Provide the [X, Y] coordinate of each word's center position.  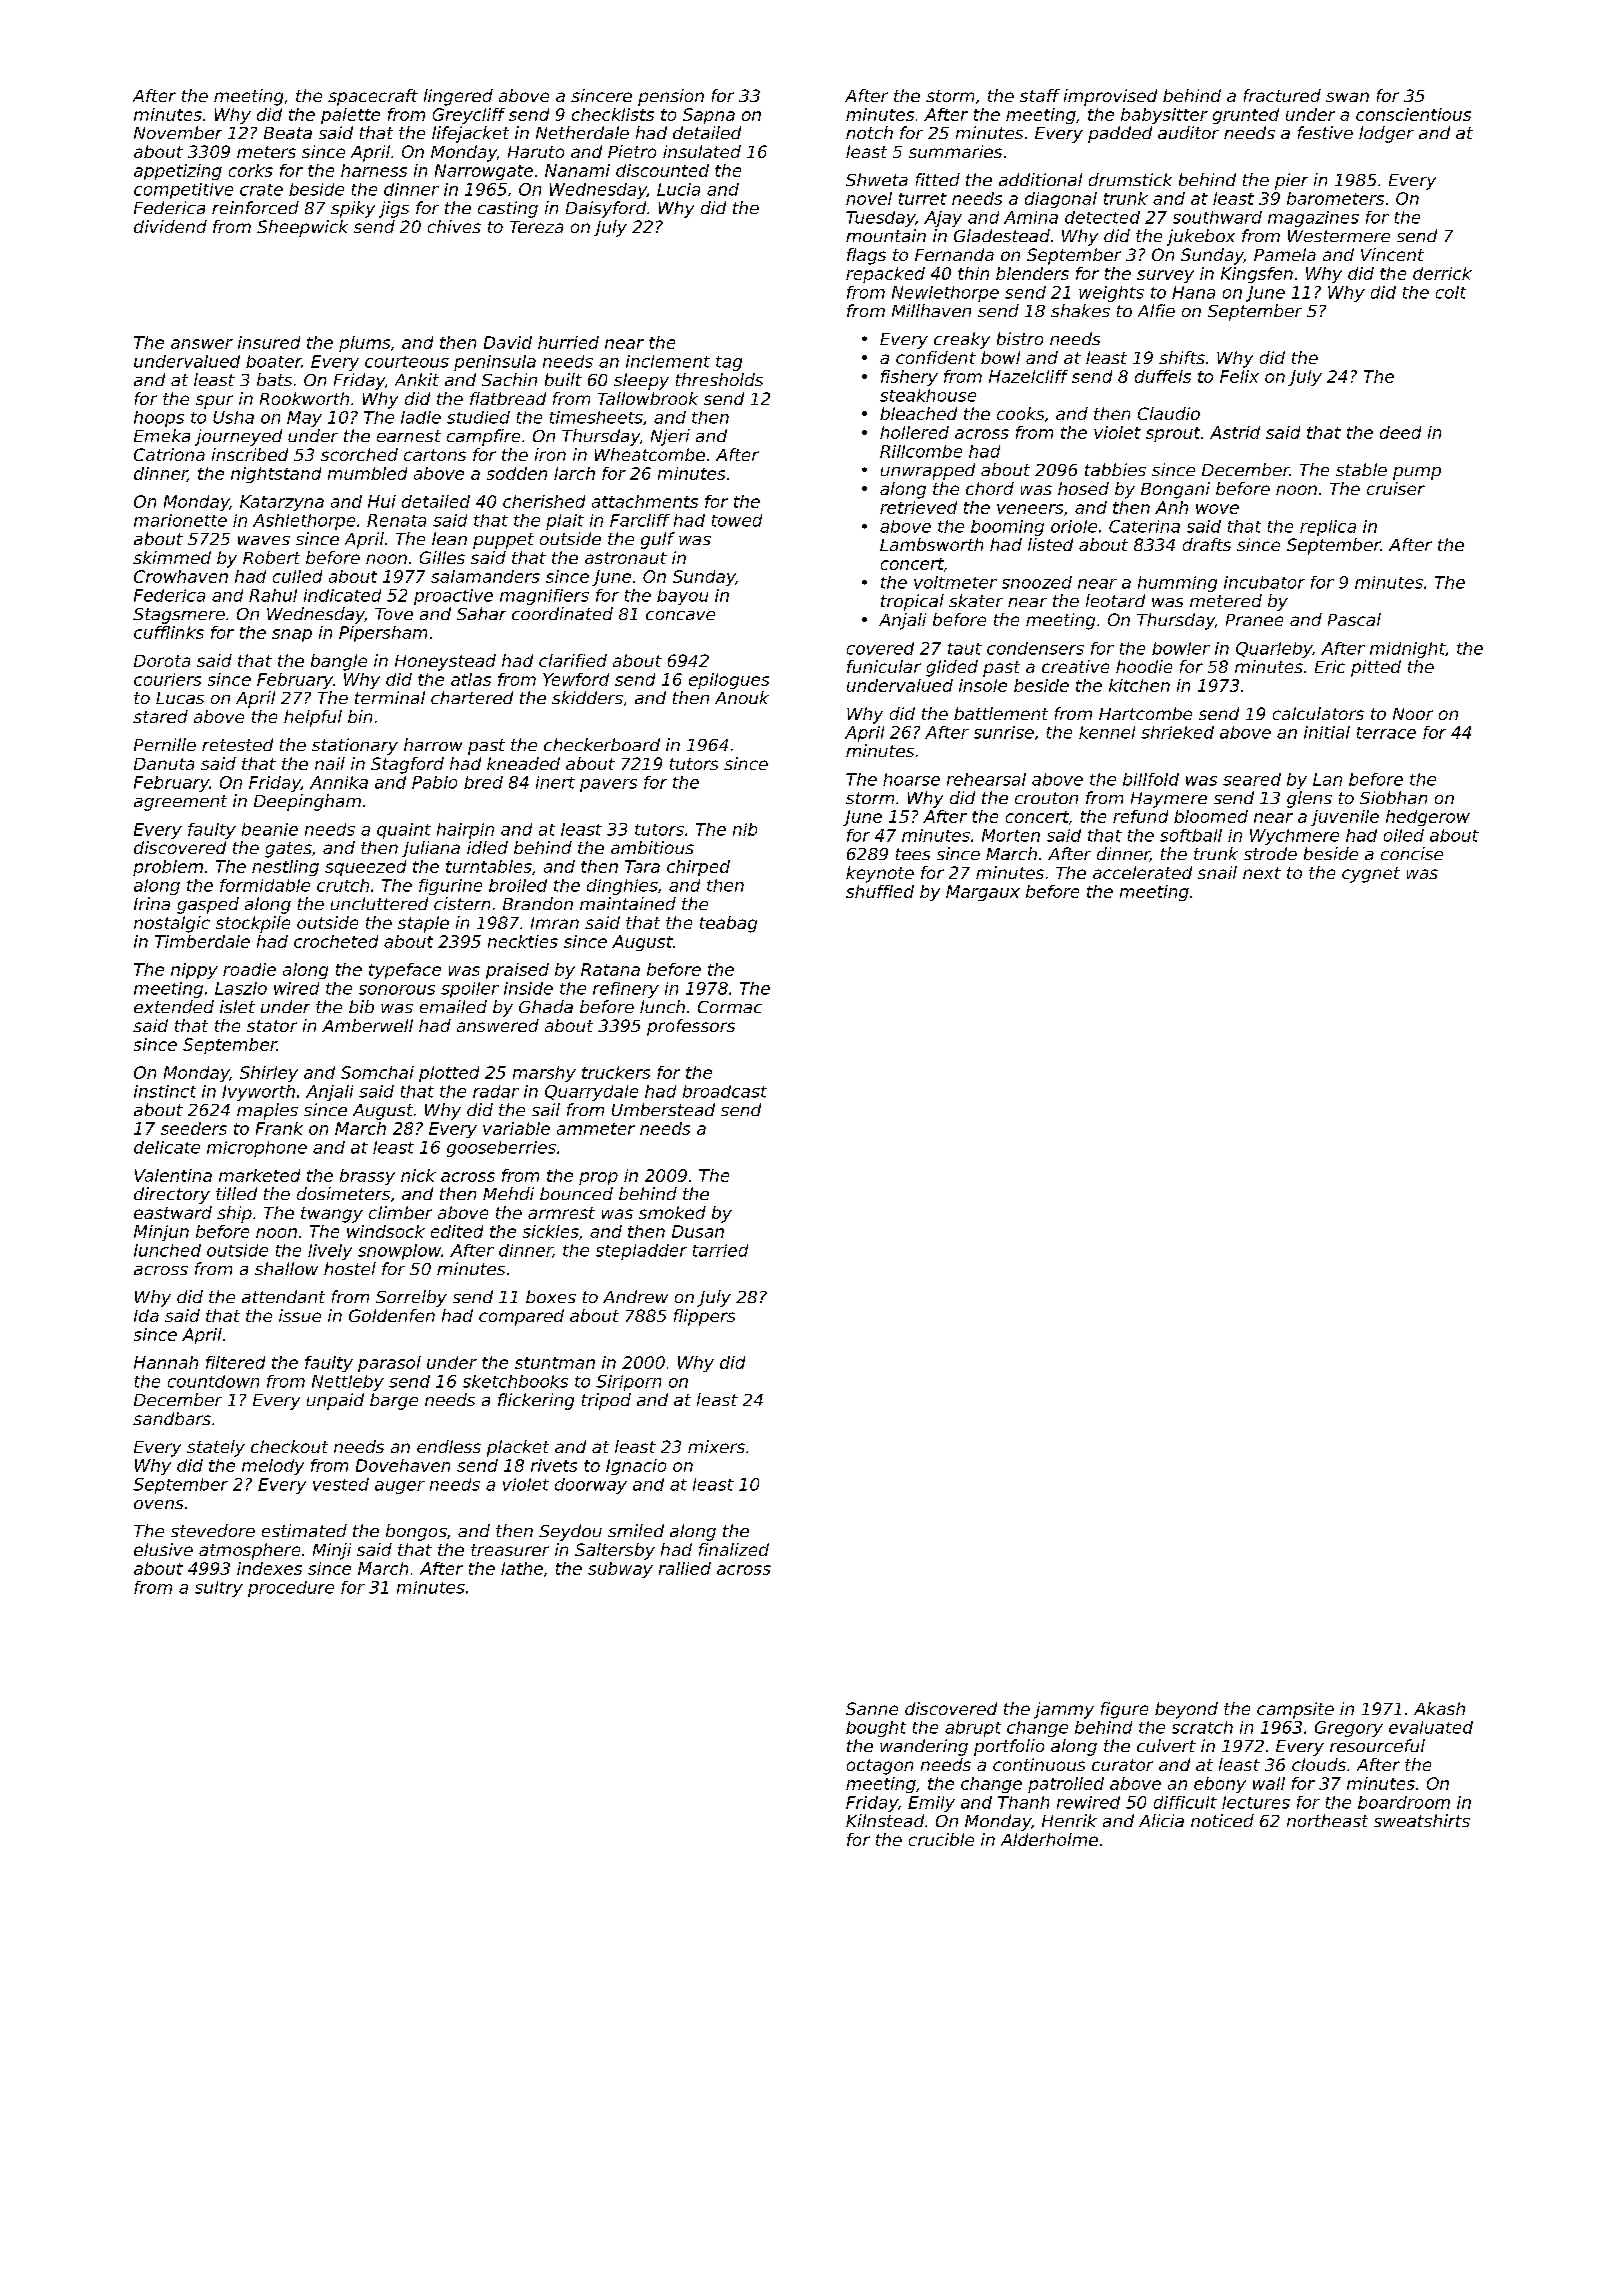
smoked [672, 1212]
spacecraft [373, 97]
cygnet [1371, 875]
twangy [332, 1215]
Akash [1439, 1708]
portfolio [1009, 1747]
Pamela [1285, 254]
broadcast [725, 1091]
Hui [382, 501]
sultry [219, 1589]
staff [1040, 95]
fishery [909, 378]
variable [516, 1128]
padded [1120, 134]
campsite [1295, 1710]
